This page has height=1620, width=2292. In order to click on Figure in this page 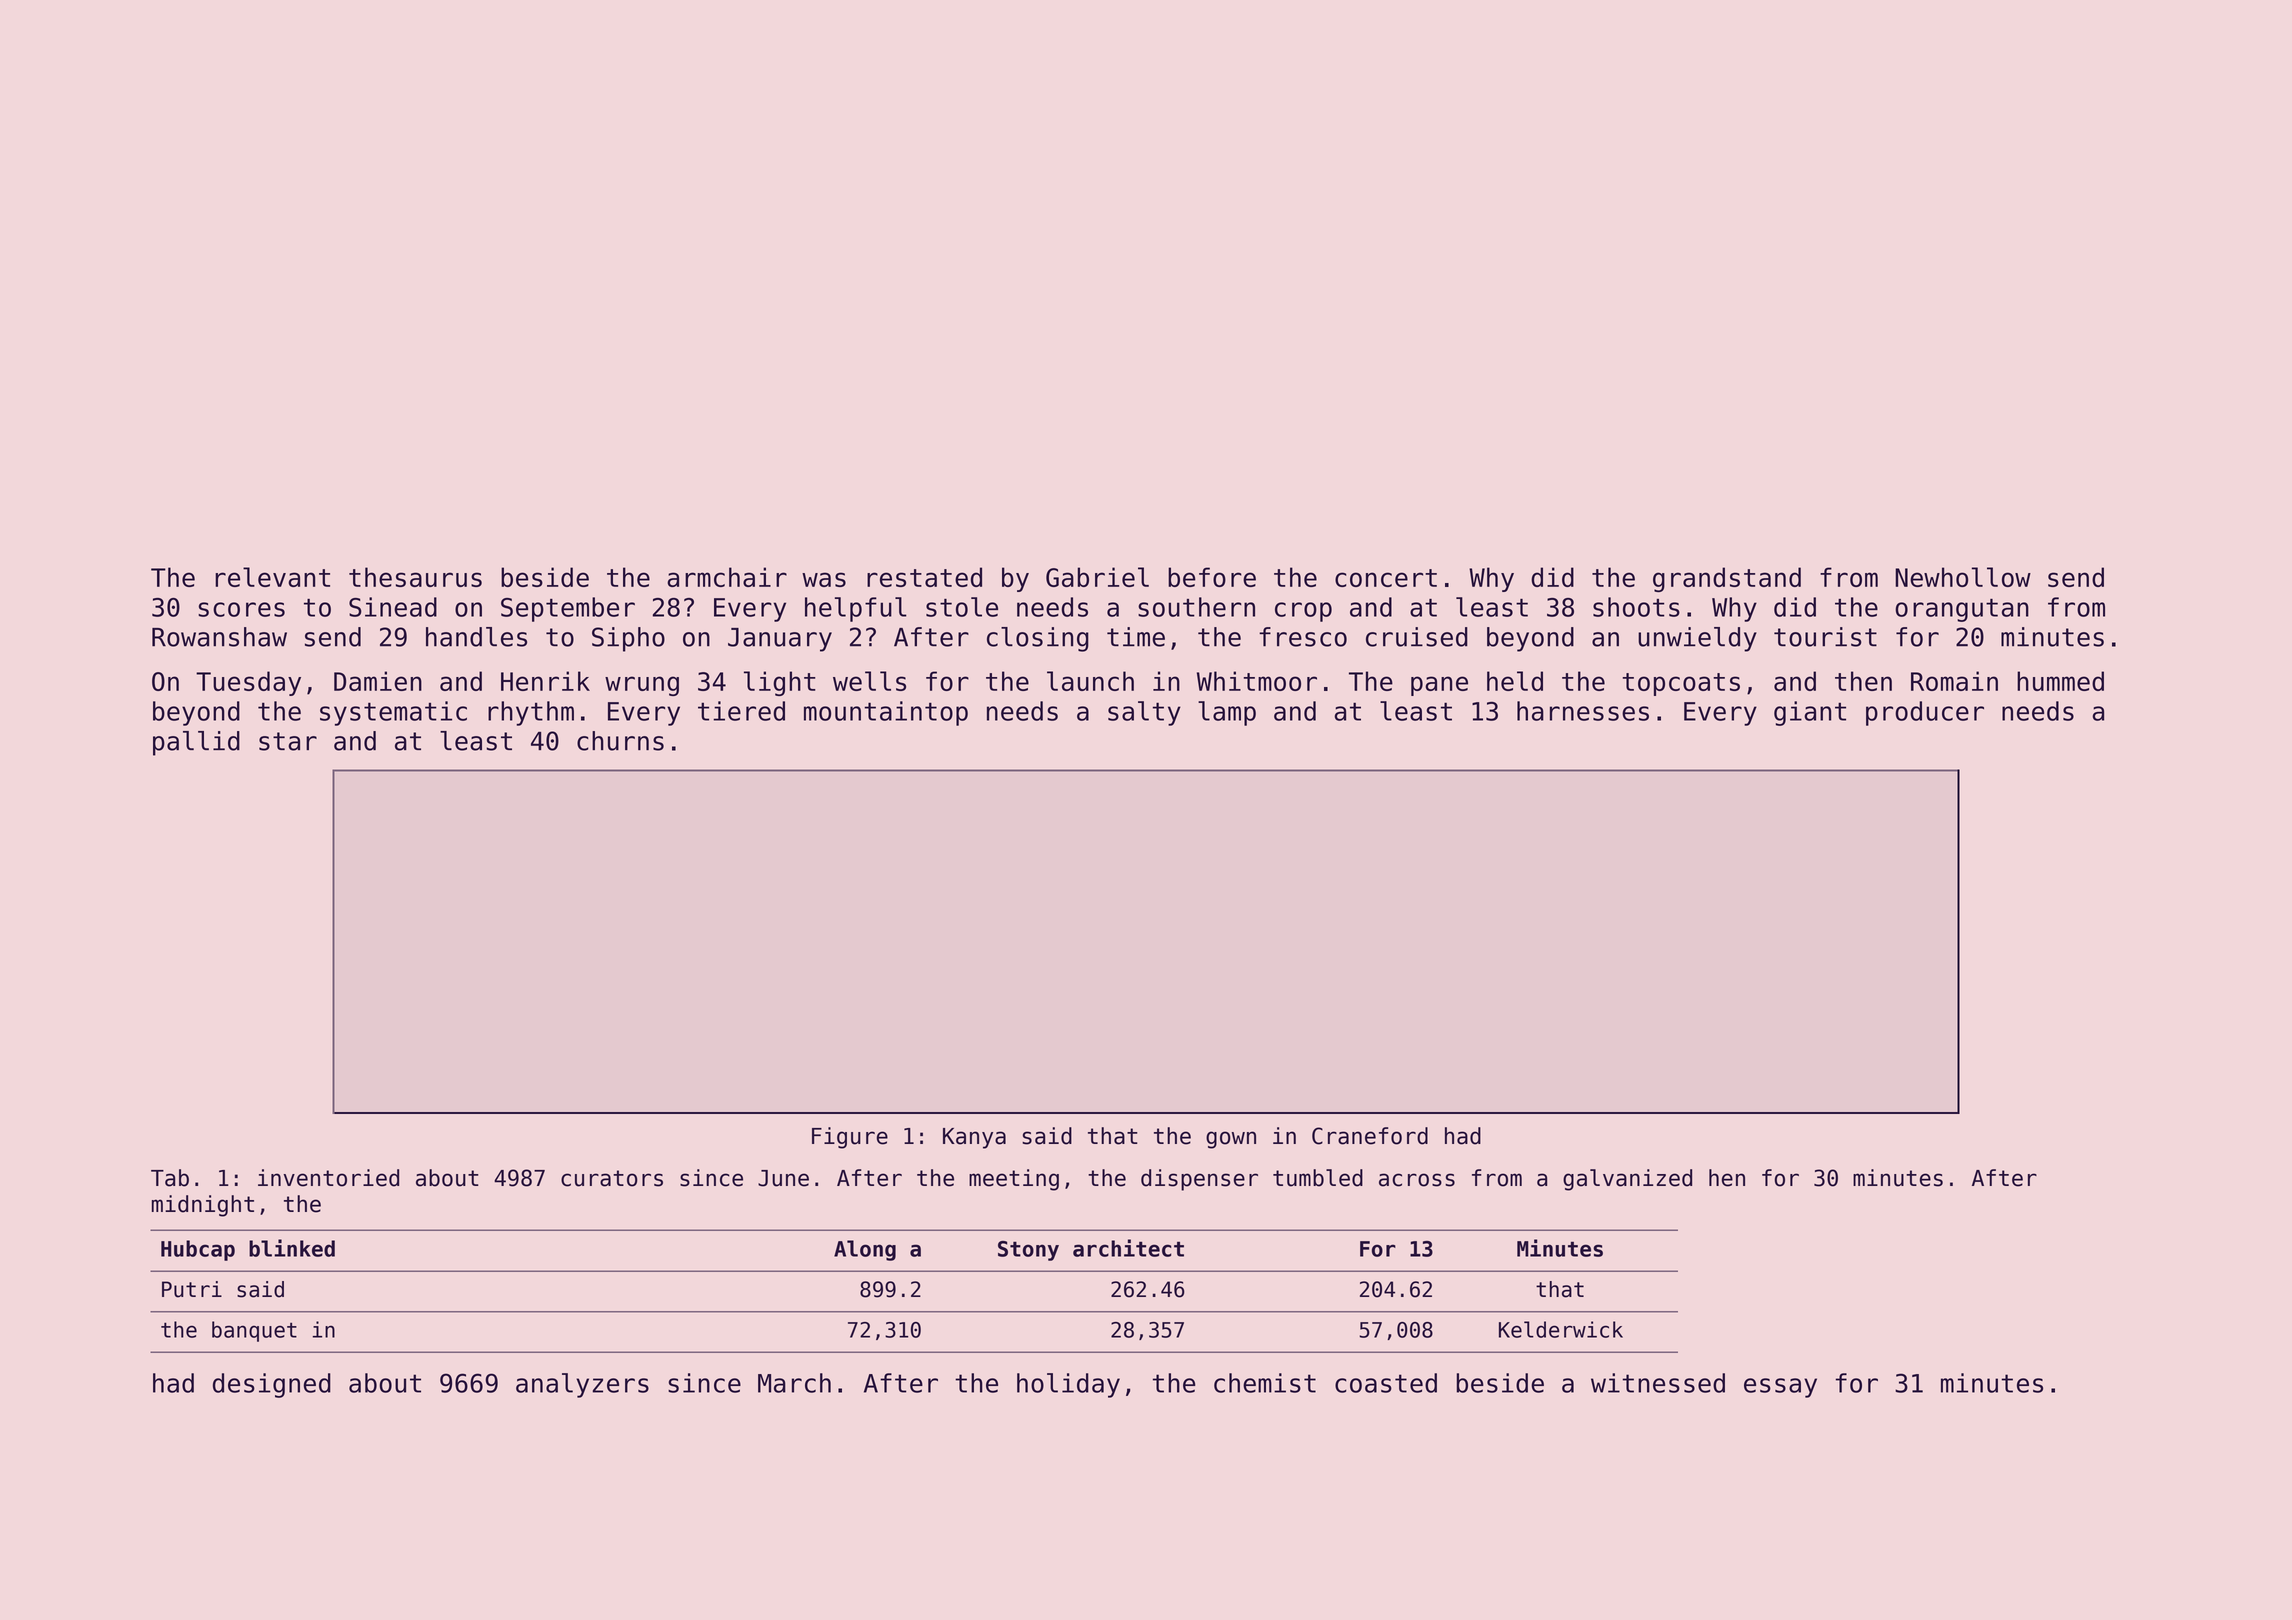, I will do `click(850, 1138)`.
